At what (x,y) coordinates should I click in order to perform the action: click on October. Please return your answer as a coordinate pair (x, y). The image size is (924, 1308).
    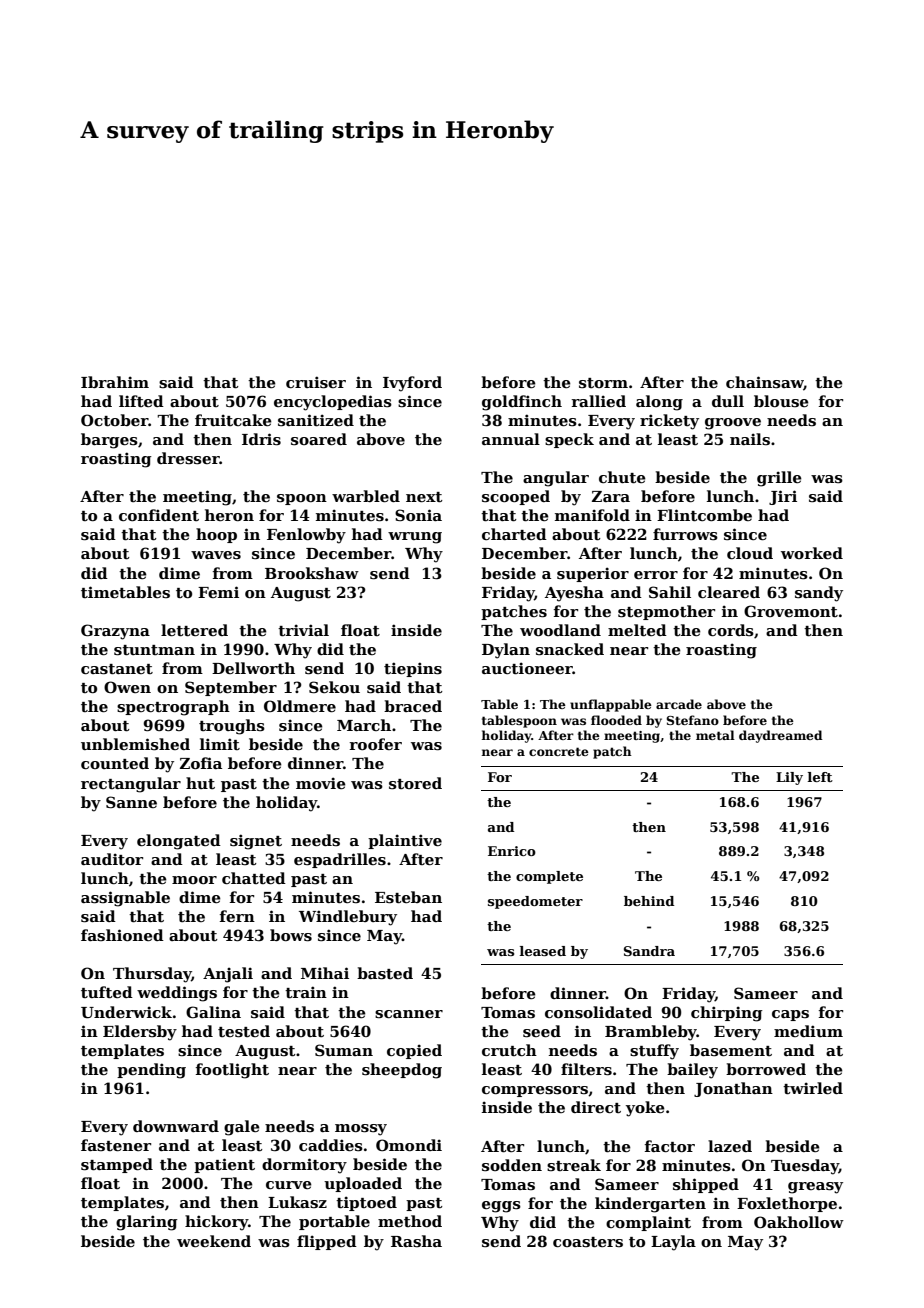
    Looking at the image, I should click on (115, 420).
